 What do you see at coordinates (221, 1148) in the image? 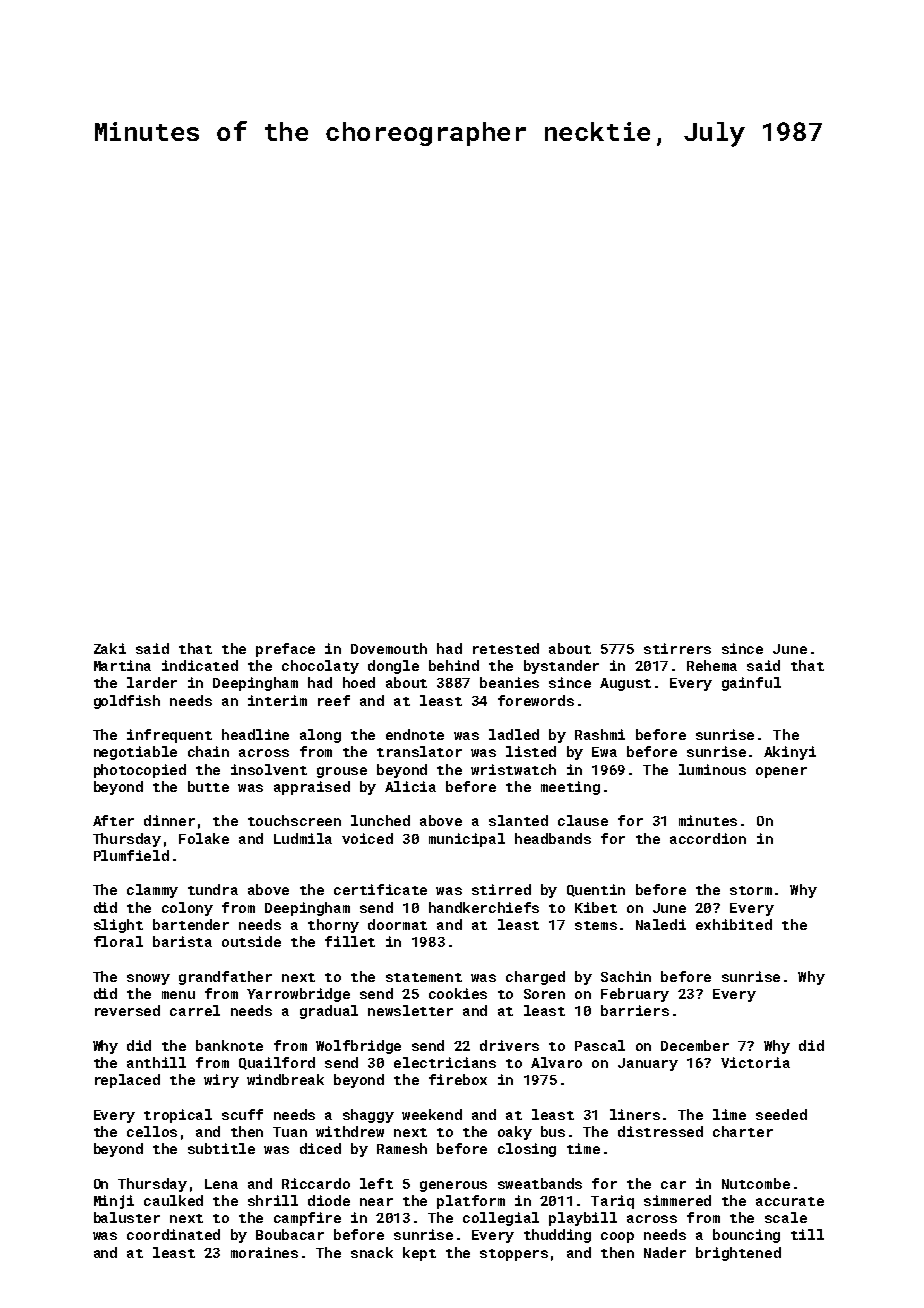
I see `subtitle` at bounding box center [221, 1148].
